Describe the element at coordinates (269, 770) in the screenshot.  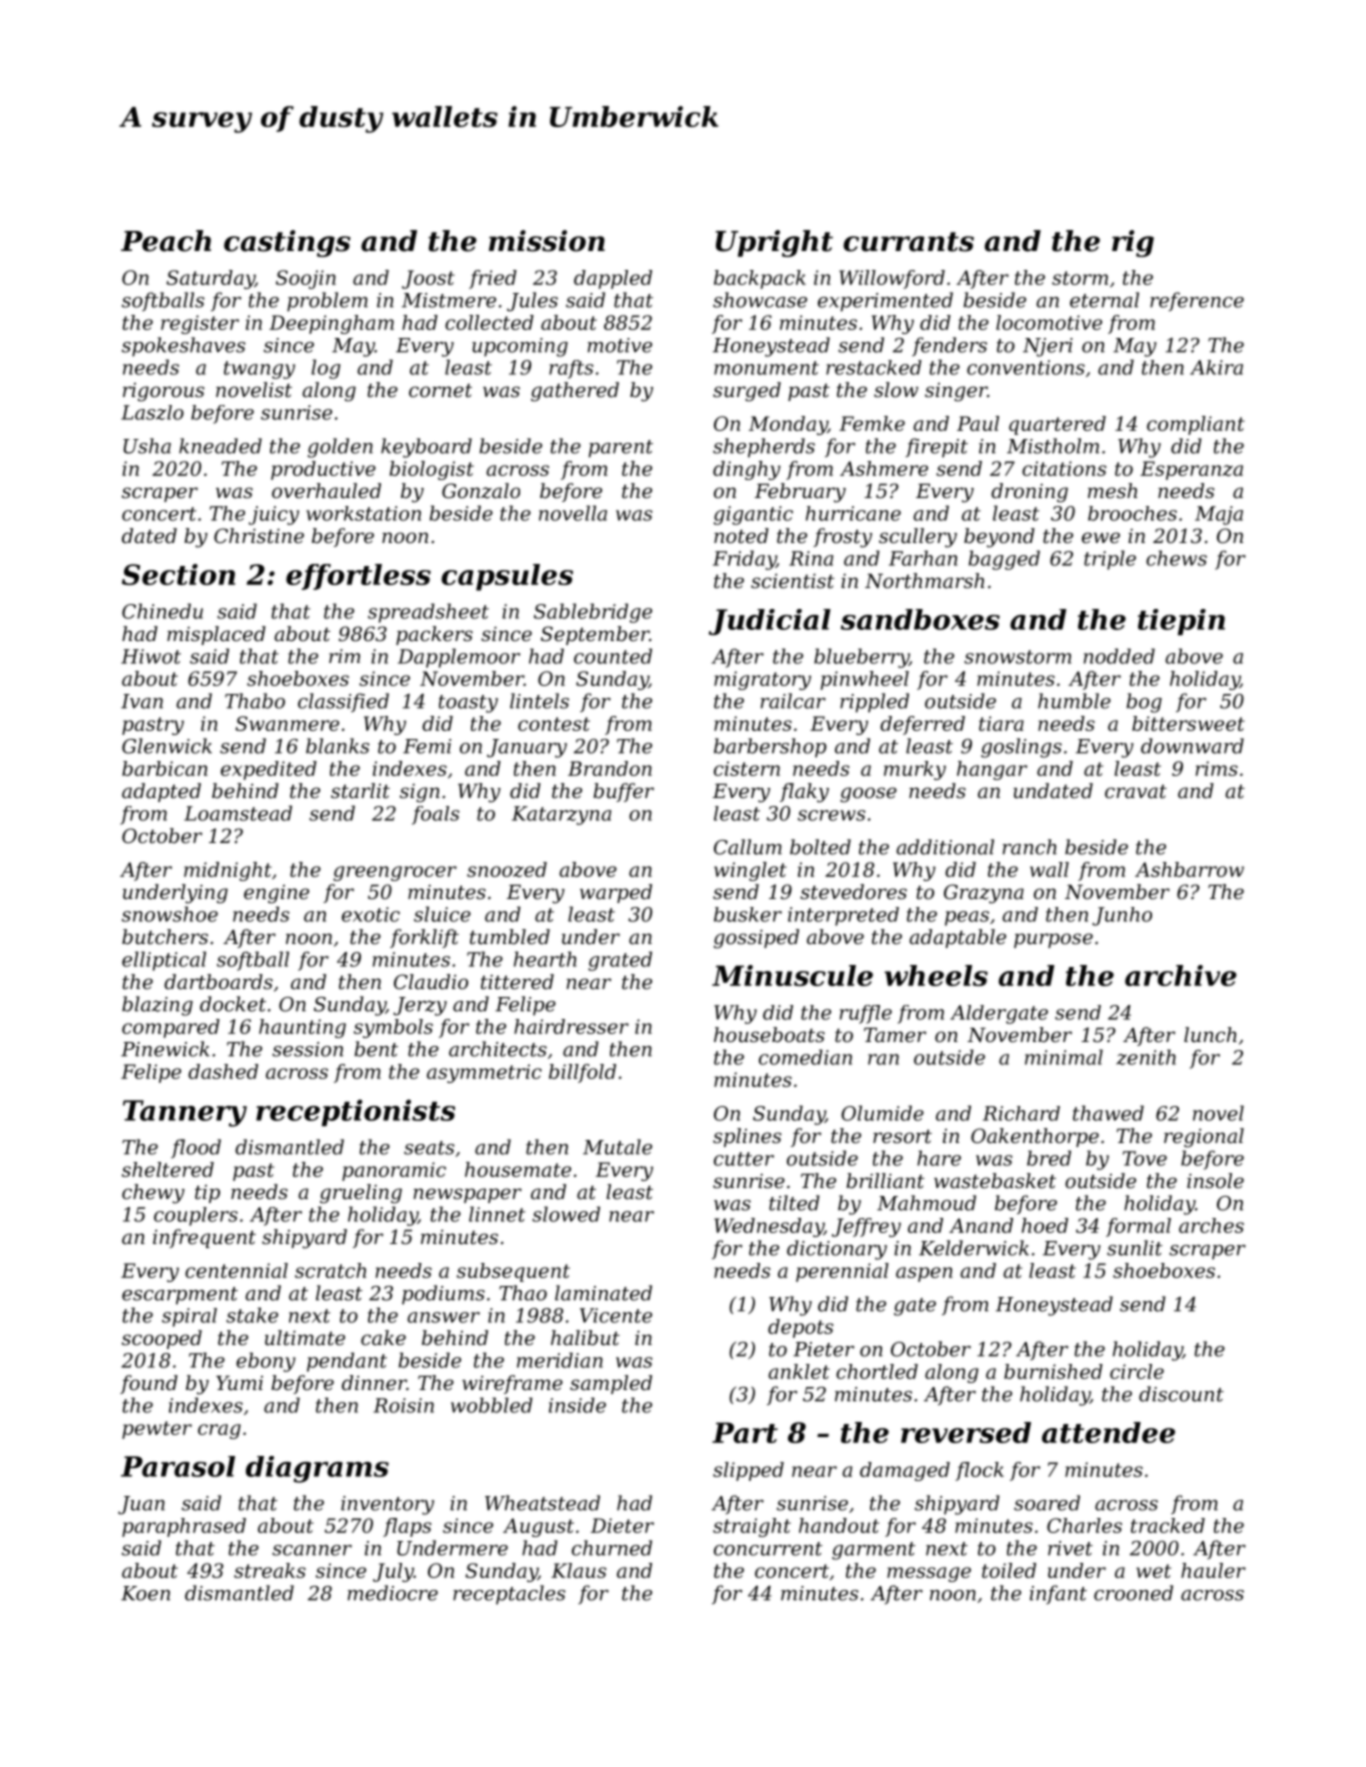
I see `expedited` at that location.
